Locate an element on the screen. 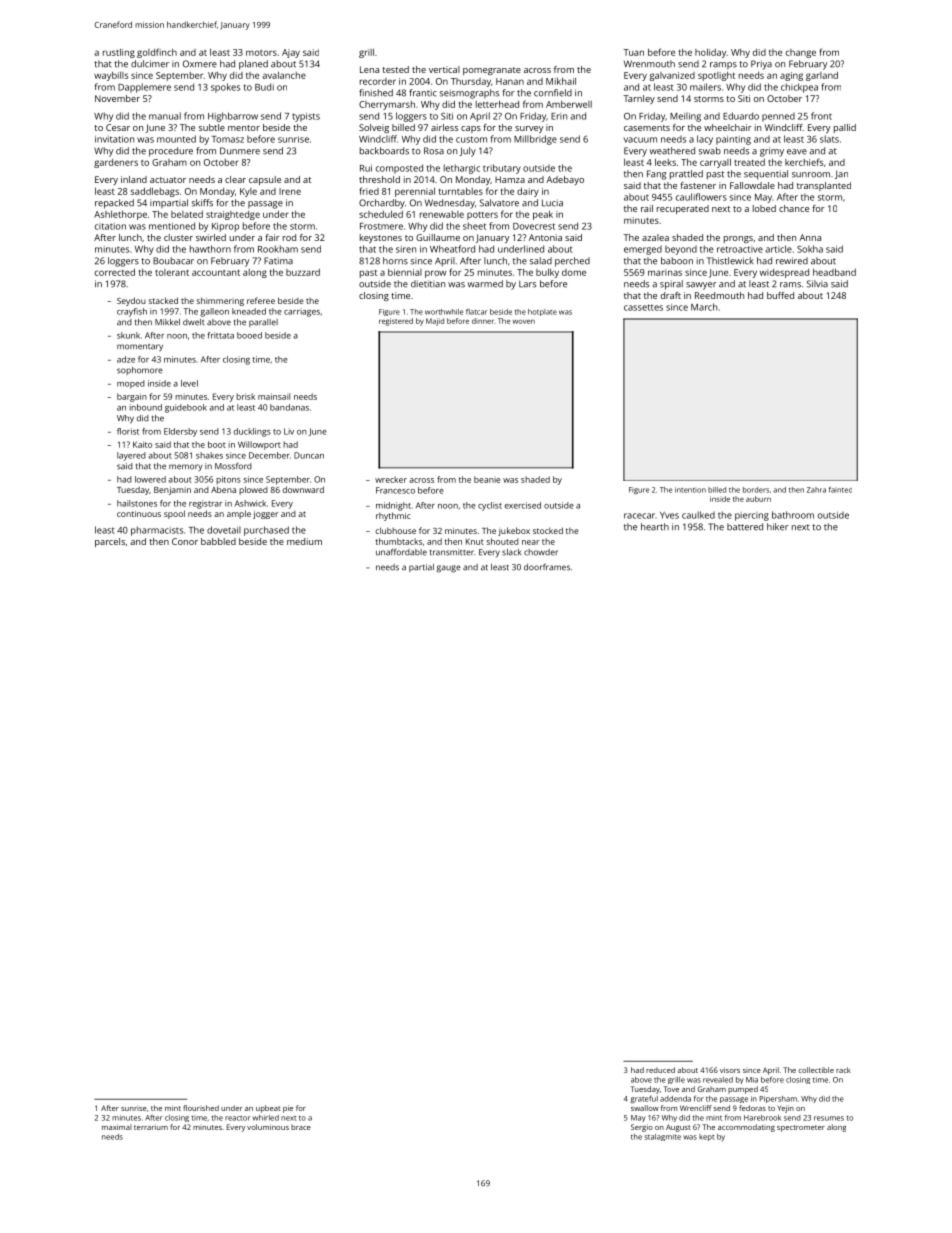 This screenshot has width=952, height=1233. upbeat is located at coordinates (268, 1109).
